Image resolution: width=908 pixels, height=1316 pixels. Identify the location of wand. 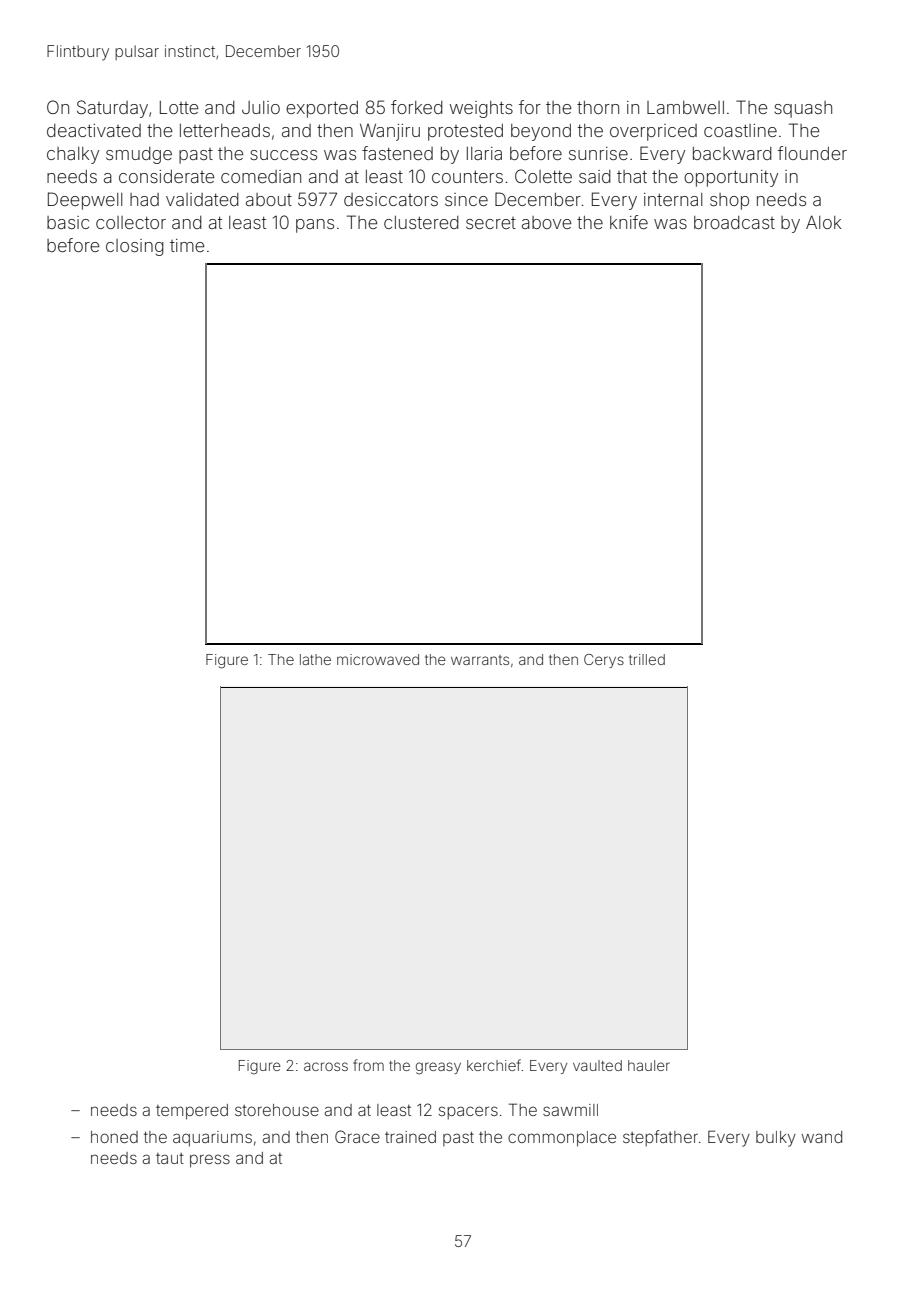
(822, 1137).
